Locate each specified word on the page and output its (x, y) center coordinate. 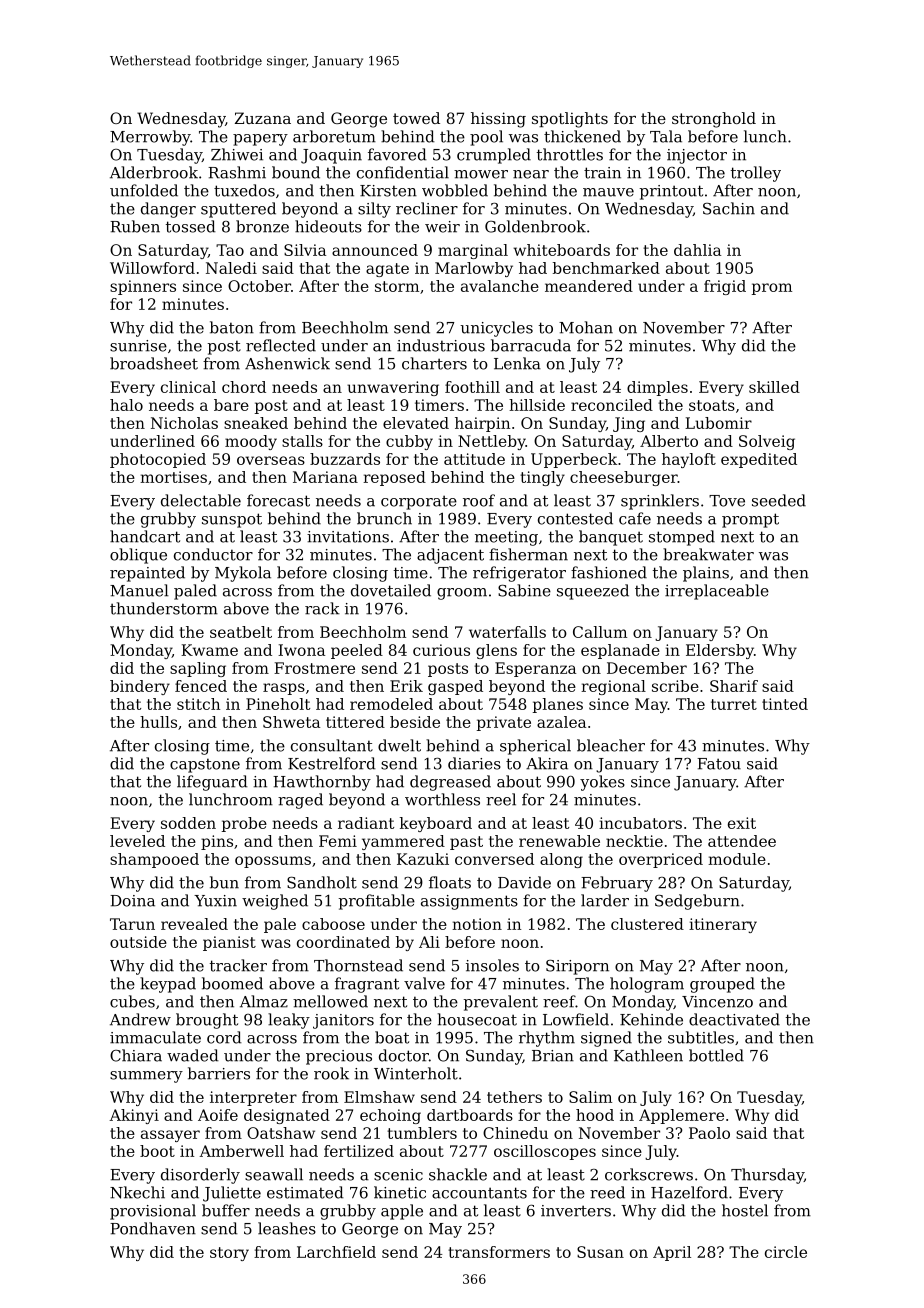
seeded (779, 500)
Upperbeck (574, 460)
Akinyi (134, 1116)
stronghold (714, 120)
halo (126, 405)
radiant (366, 823)
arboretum (334, 136)
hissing (498, 120)
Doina (132, 901)
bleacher (611, 745)
